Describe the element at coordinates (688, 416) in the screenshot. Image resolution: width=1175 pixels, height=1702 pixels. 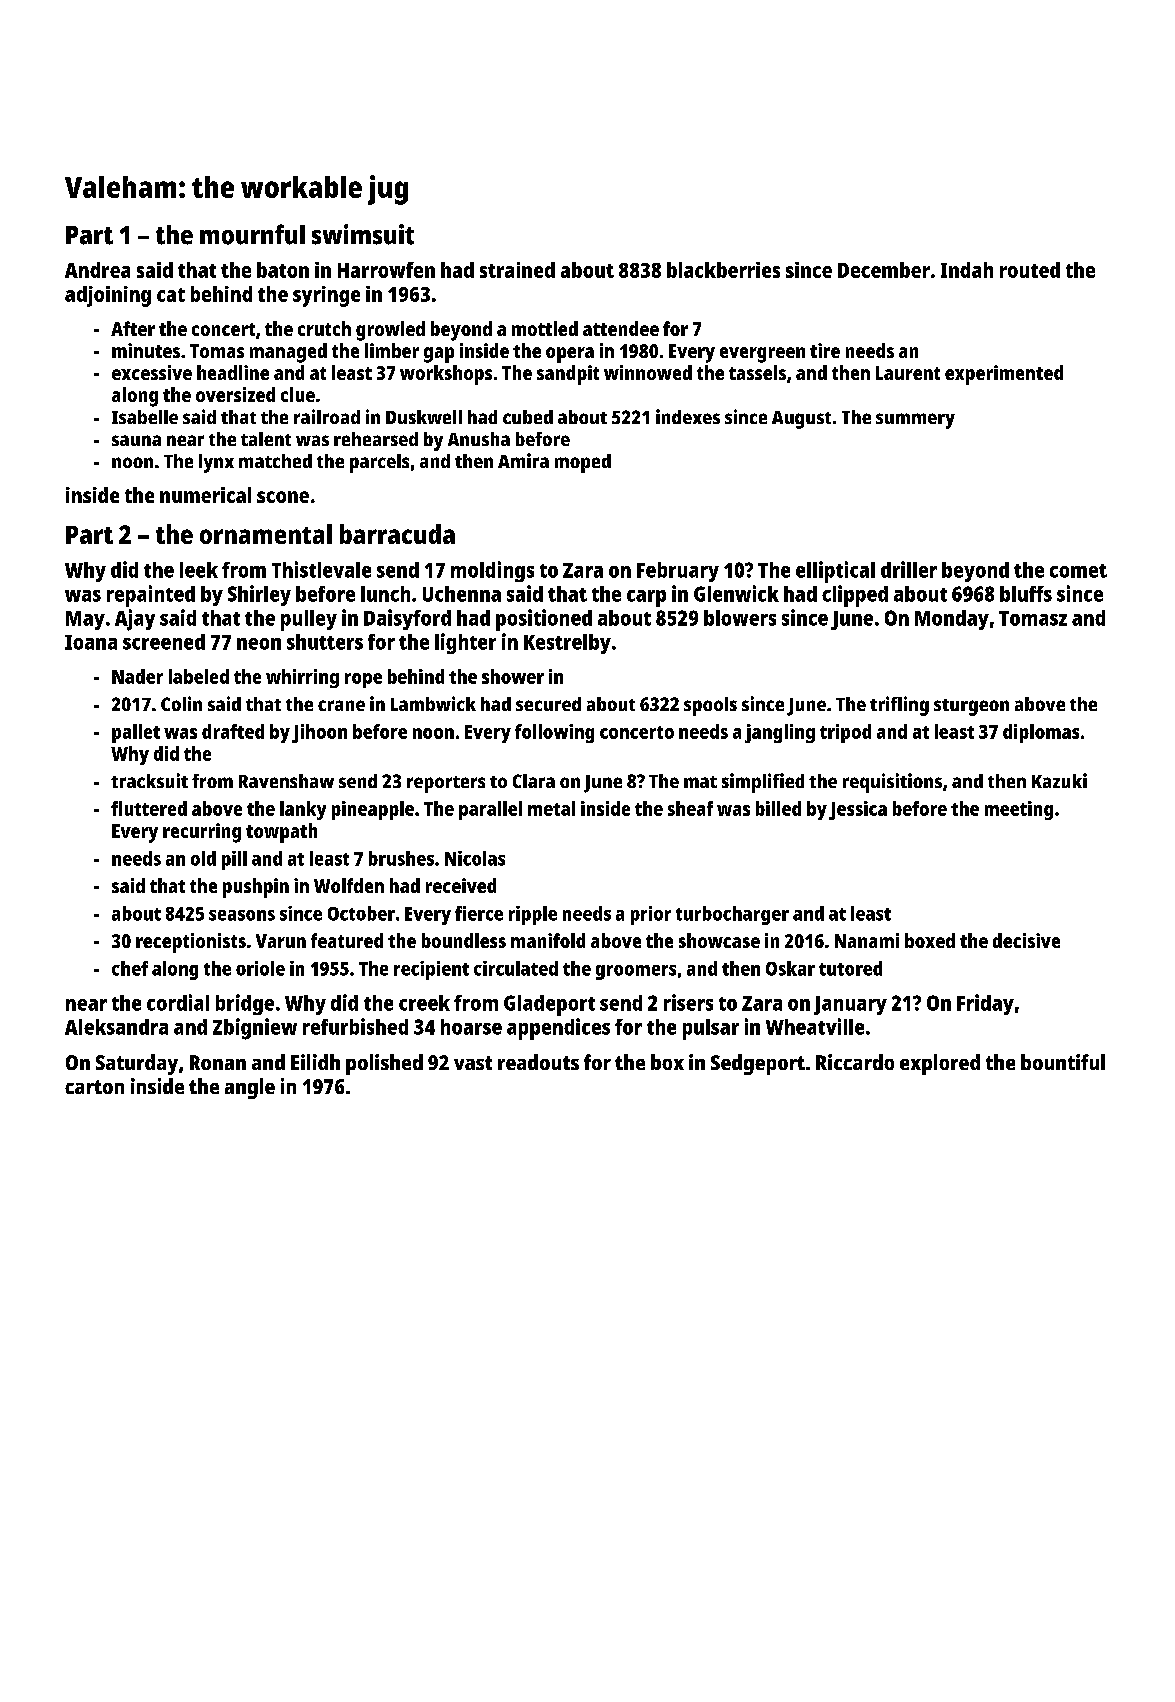
I see `indexes` at that location.
